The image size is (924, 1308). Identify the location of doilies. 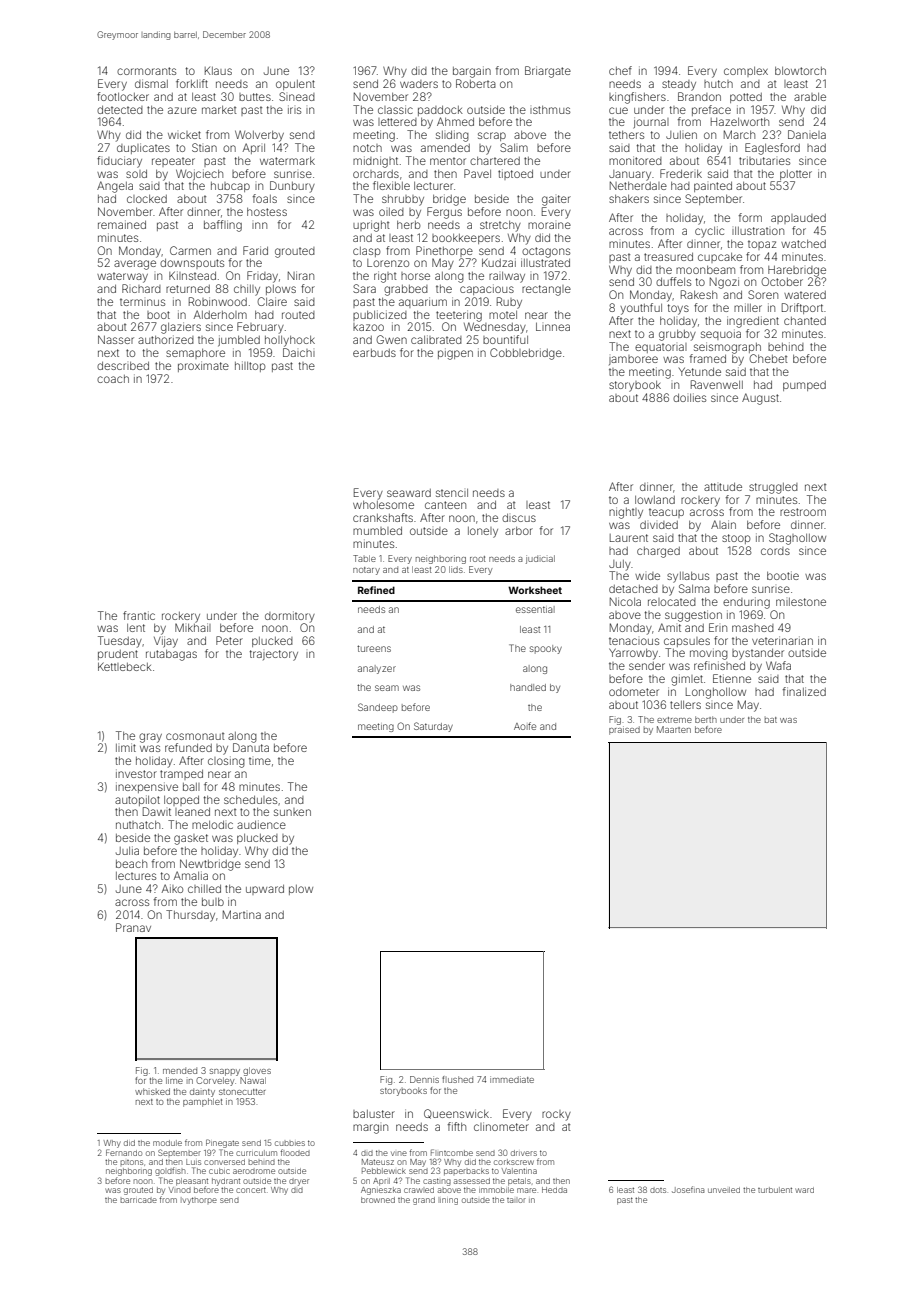
(689, 397).
